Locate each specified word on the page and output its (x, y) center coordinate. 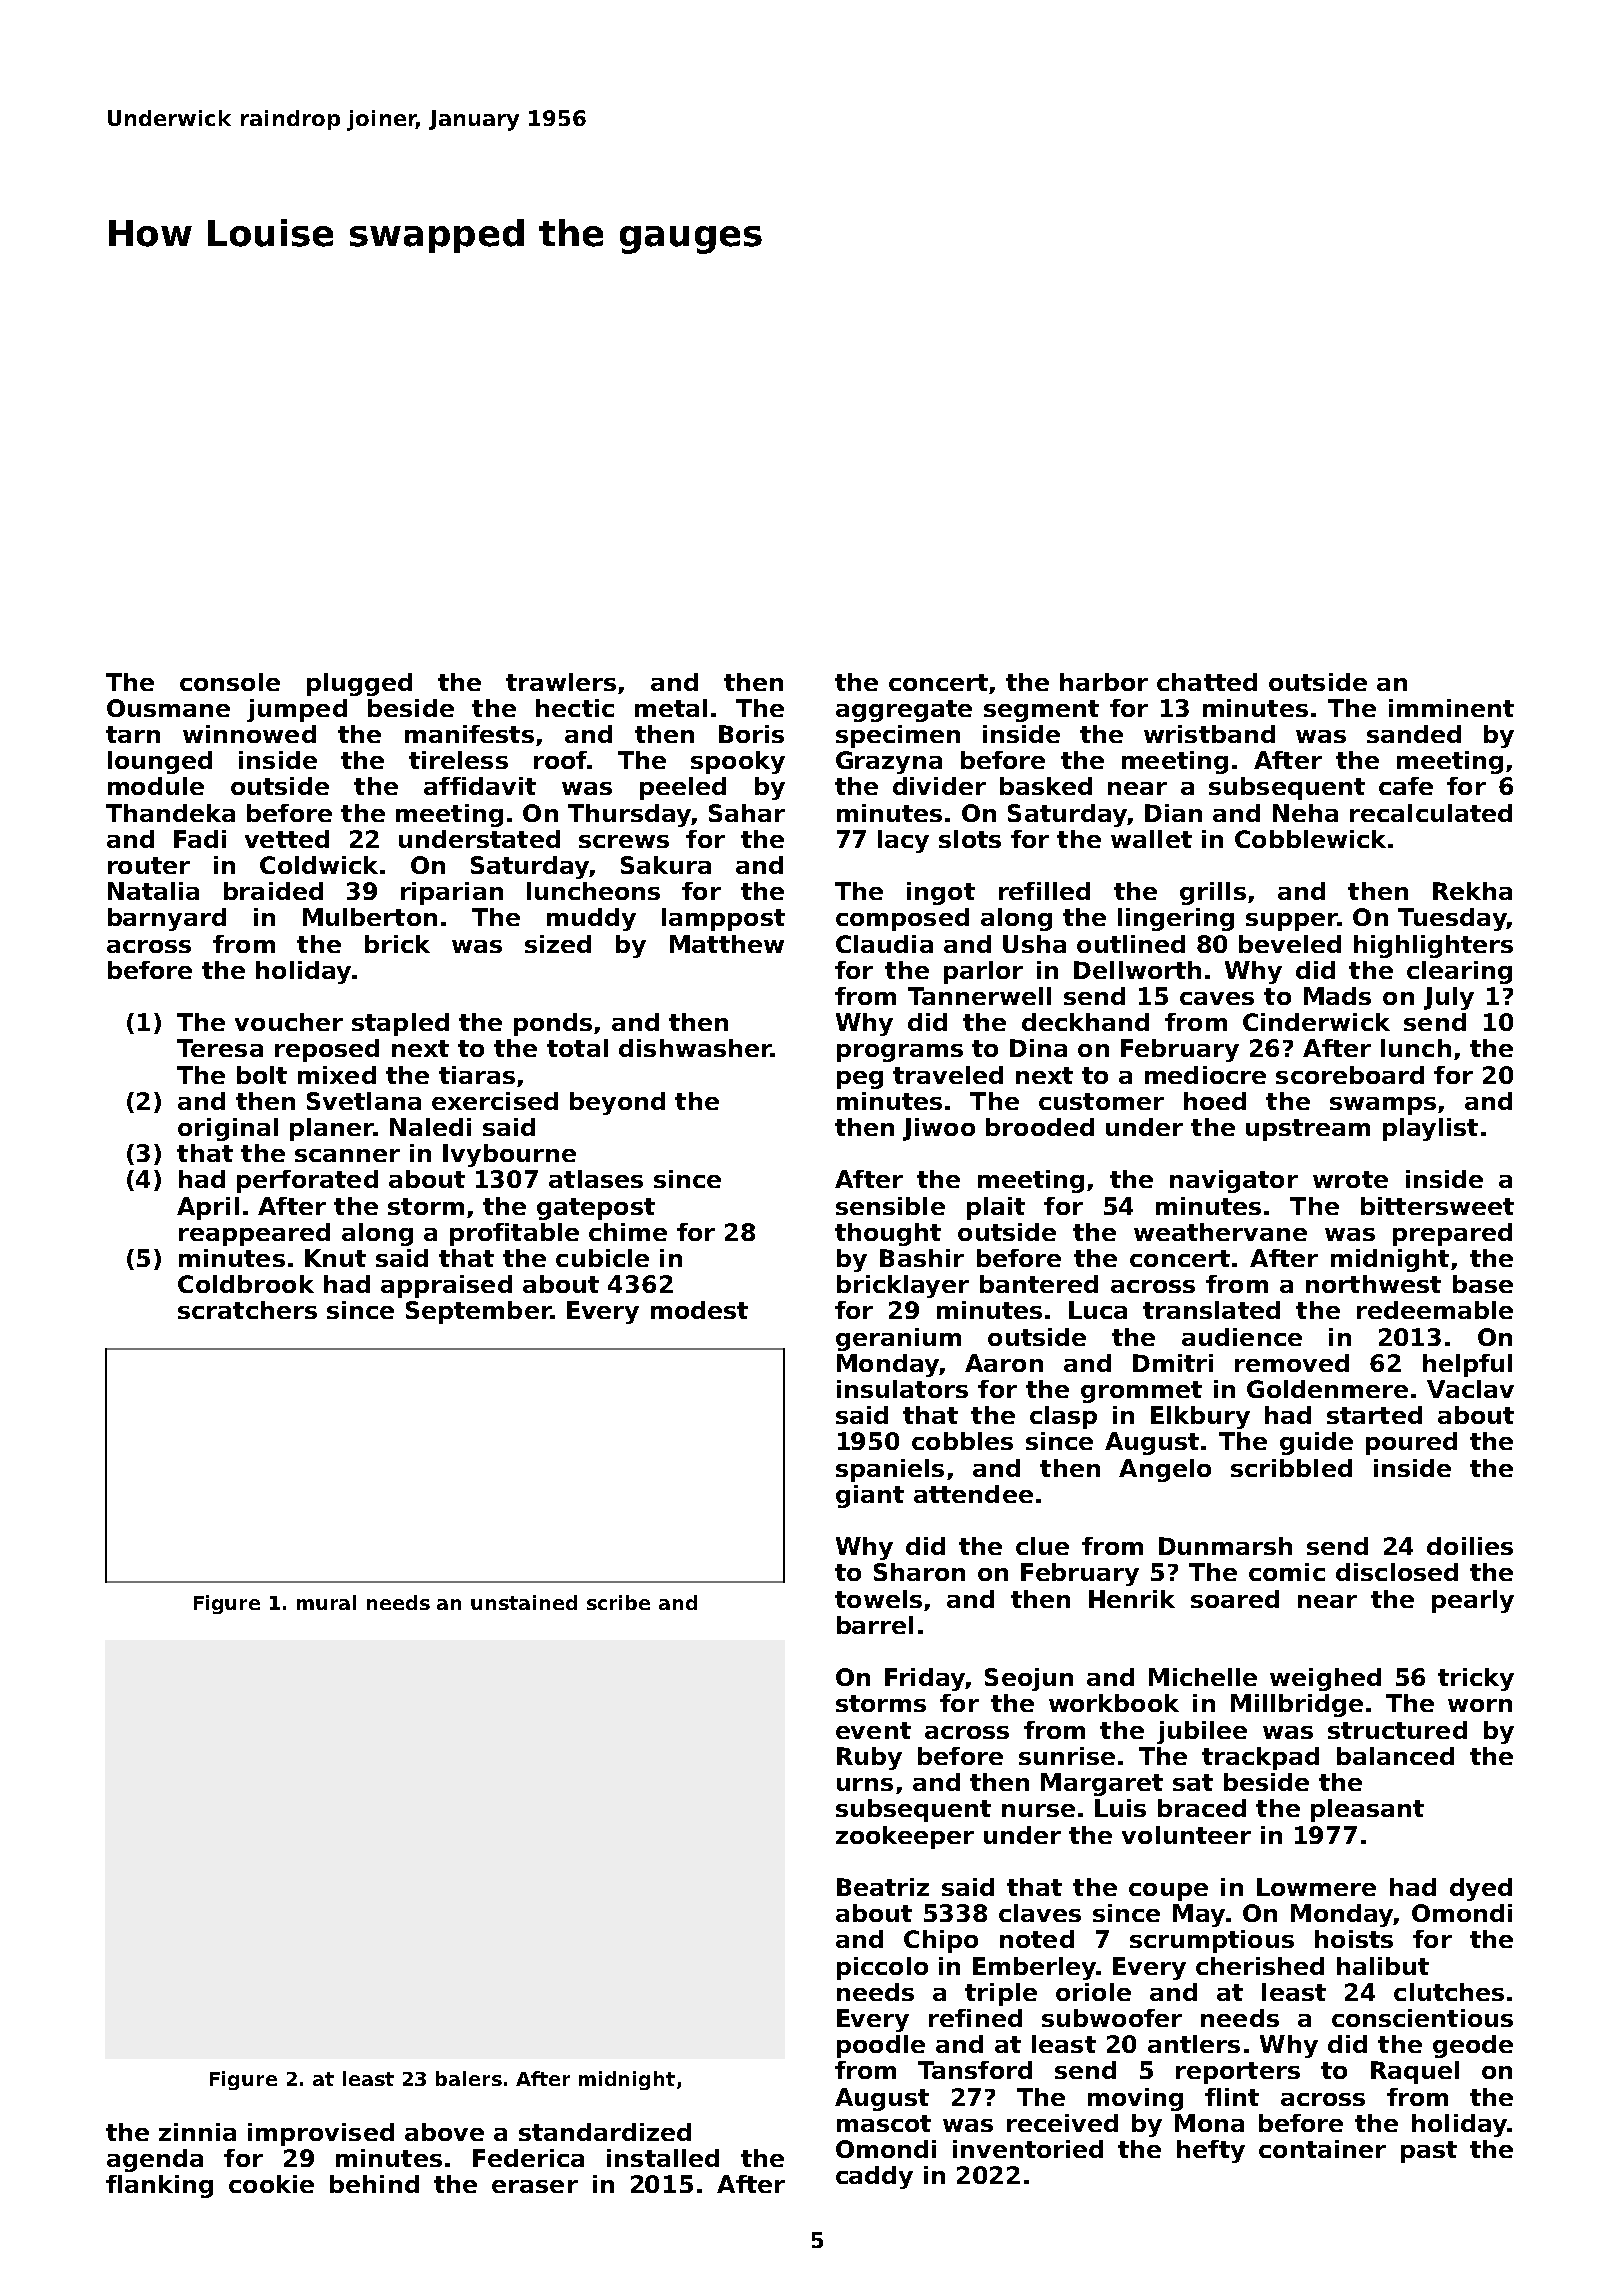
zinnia (197, 2132)
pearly (1473, 1601)
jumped (297, 710)
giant (870, 1496)
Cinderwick (1316, 1022)
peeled (683, 788)
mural (326, 1602)
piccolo (882, 1968)
